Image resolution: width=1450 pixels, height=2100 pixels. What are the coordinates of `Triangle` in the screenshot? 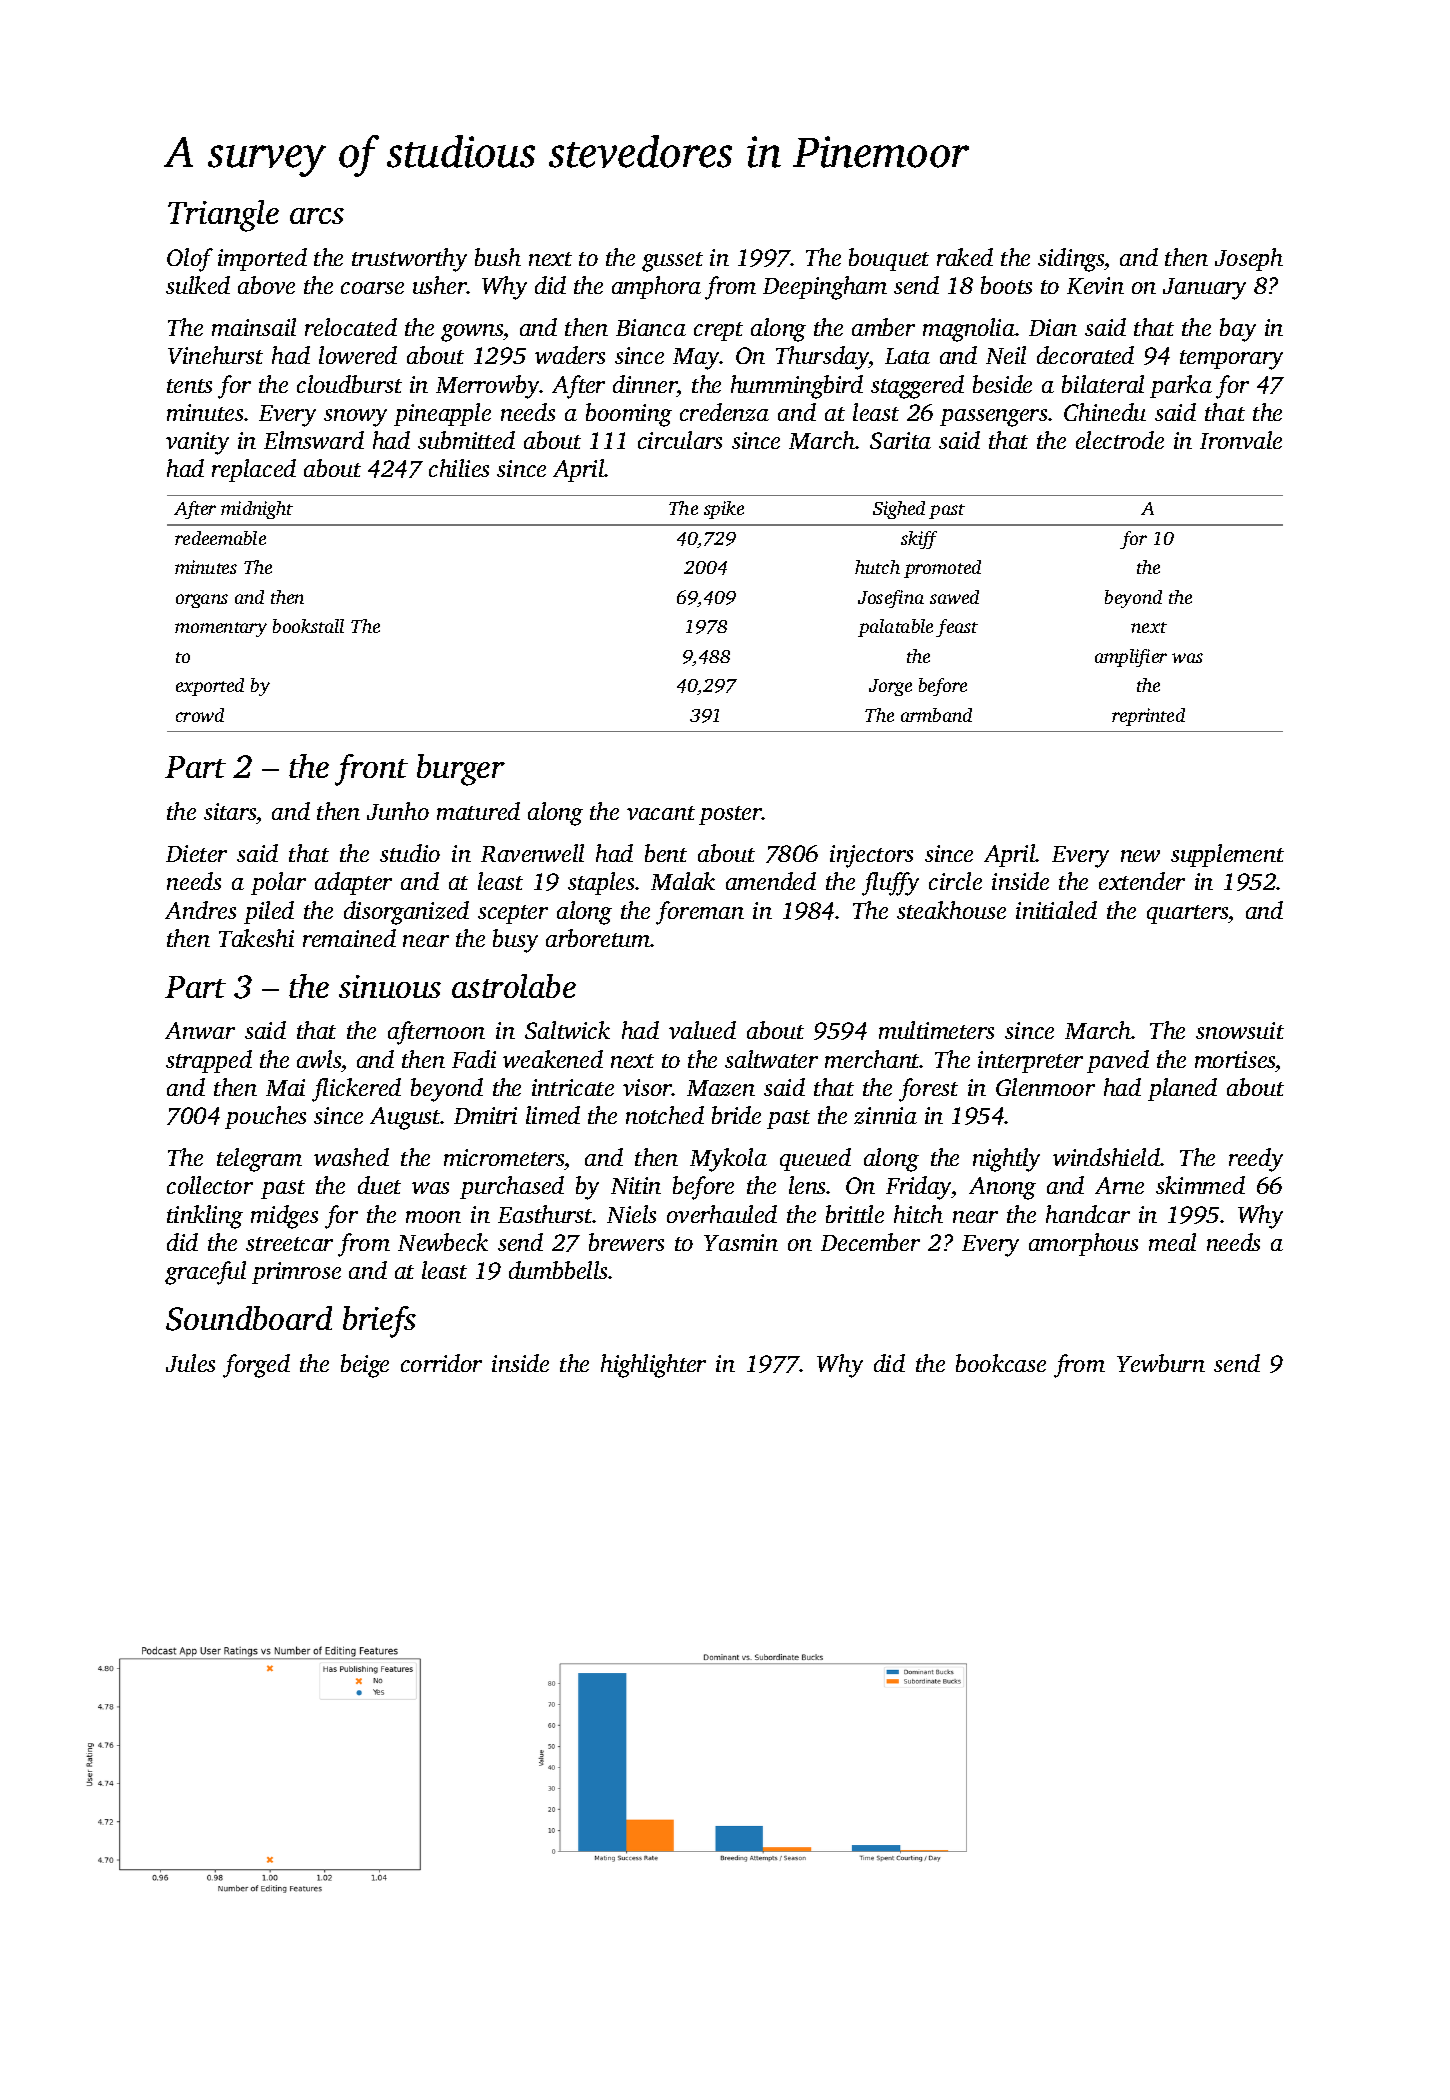 It's located at (223, 216).
